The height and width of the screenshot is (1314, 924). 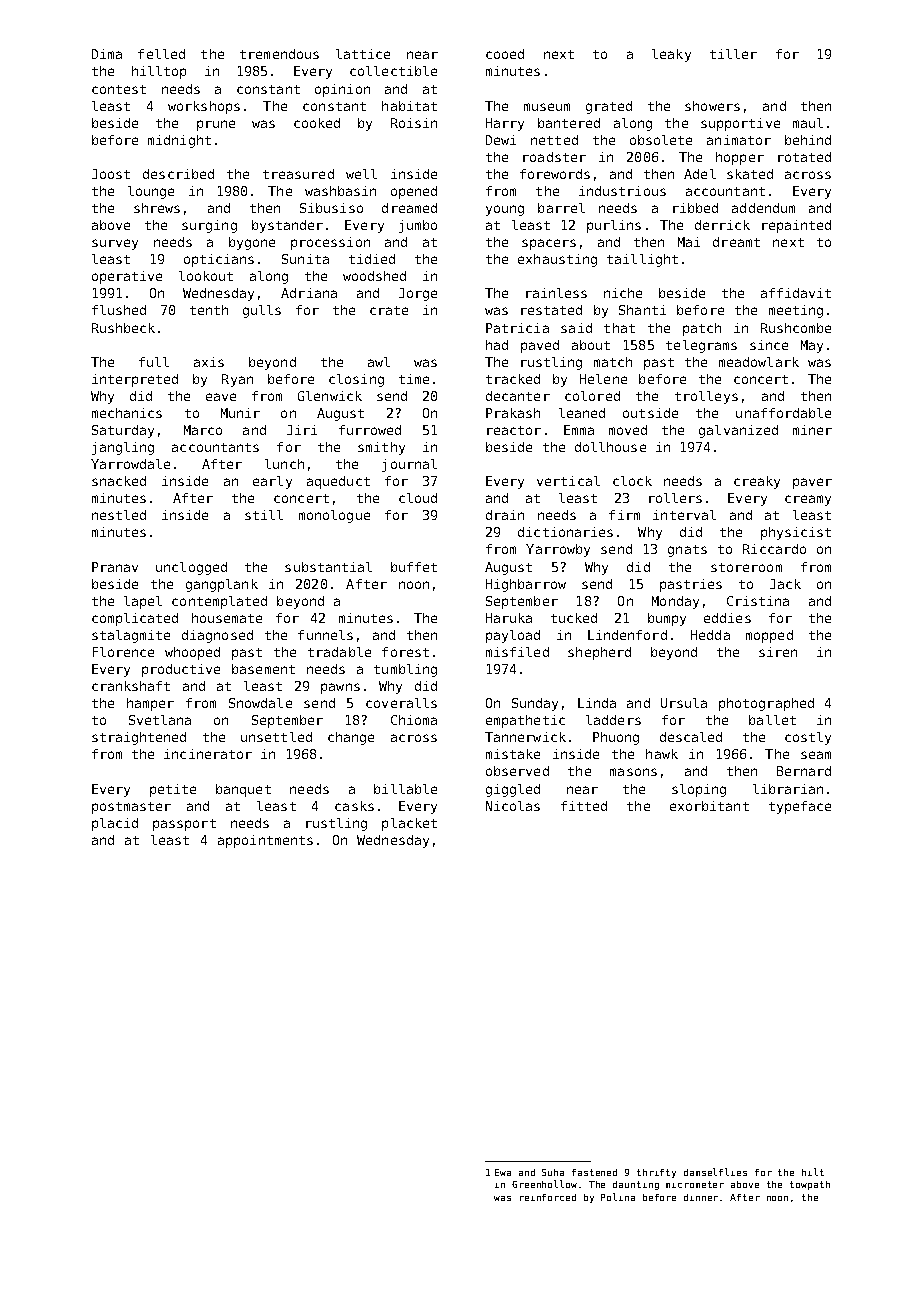 What do you see at coordinates (503, 1172) in the screenshot?
I see `Ewa` at bounding box center [503, 1172].
